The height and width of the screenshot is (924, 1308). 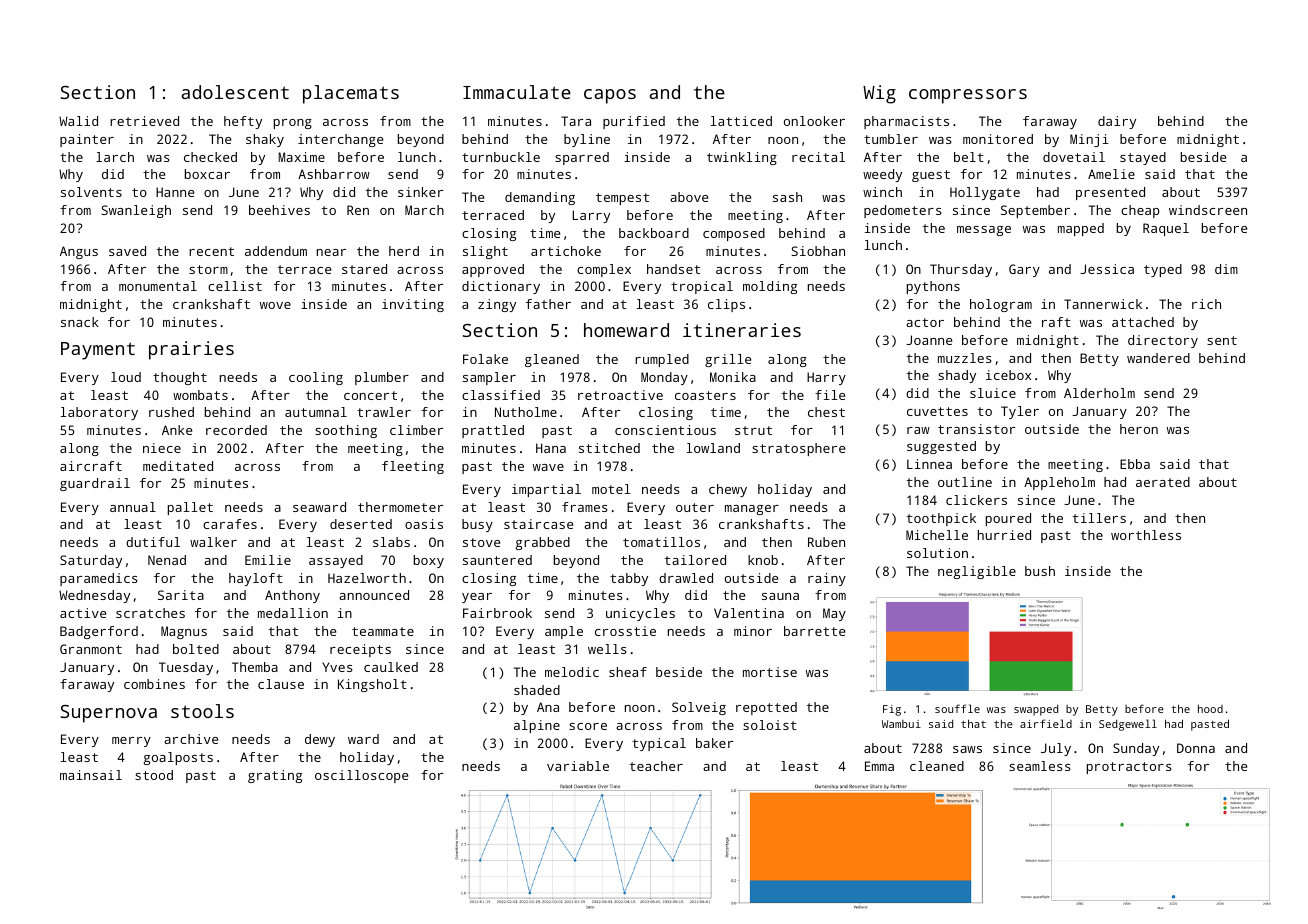 What do you see at coordinates (413, 305) in the screenshot?
I see `inviting` at bounding box center [413, 305].
